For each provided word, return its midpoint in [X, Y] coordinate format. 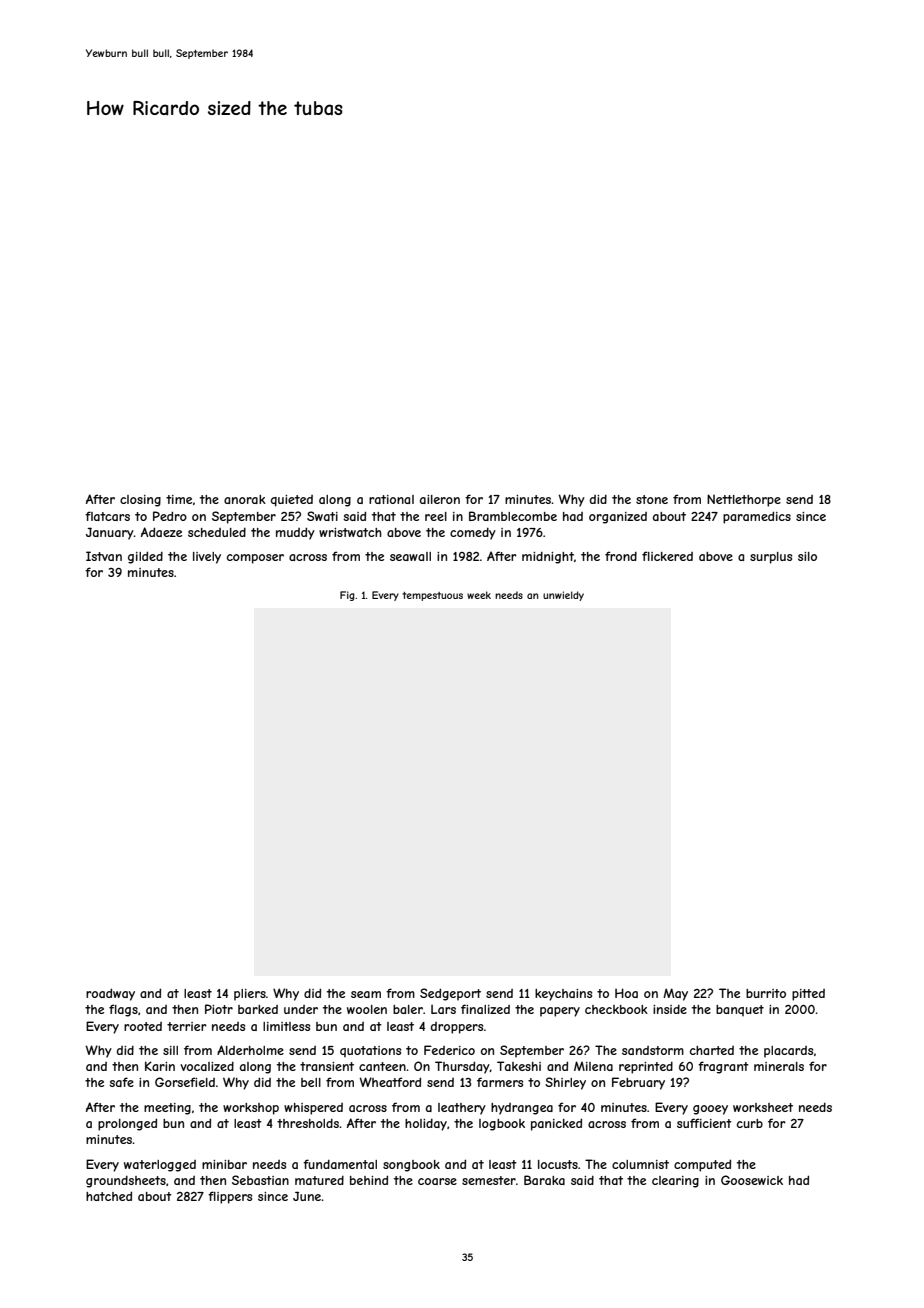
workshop [251, 1109]
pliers [250, 995]
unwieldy [563, 596]
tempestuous [432, 596]
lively [207, 558]
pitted [808, 995]
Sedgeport [450, 994]
